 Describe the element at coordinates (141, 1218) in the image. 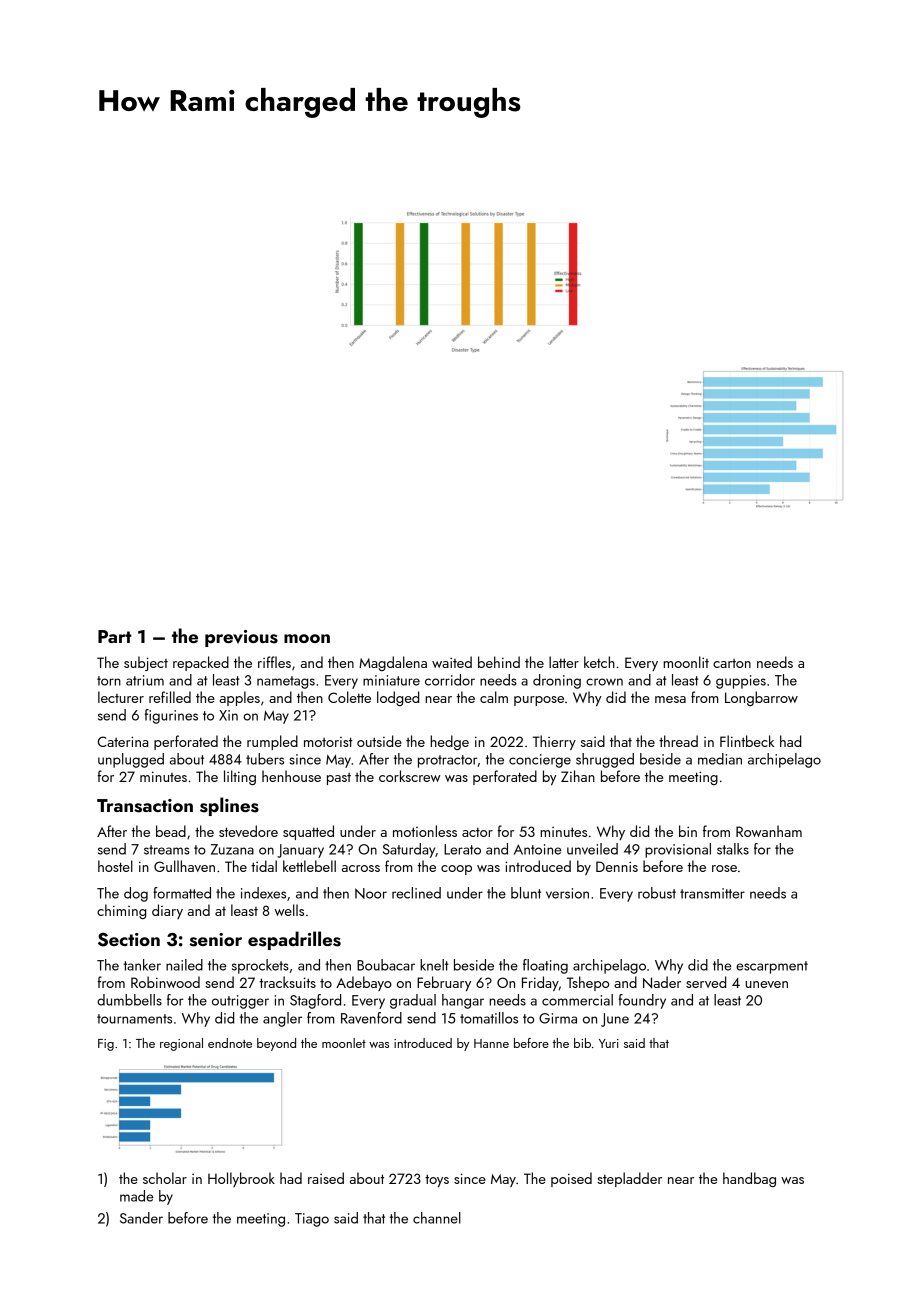

I see `Sander` at that location.
